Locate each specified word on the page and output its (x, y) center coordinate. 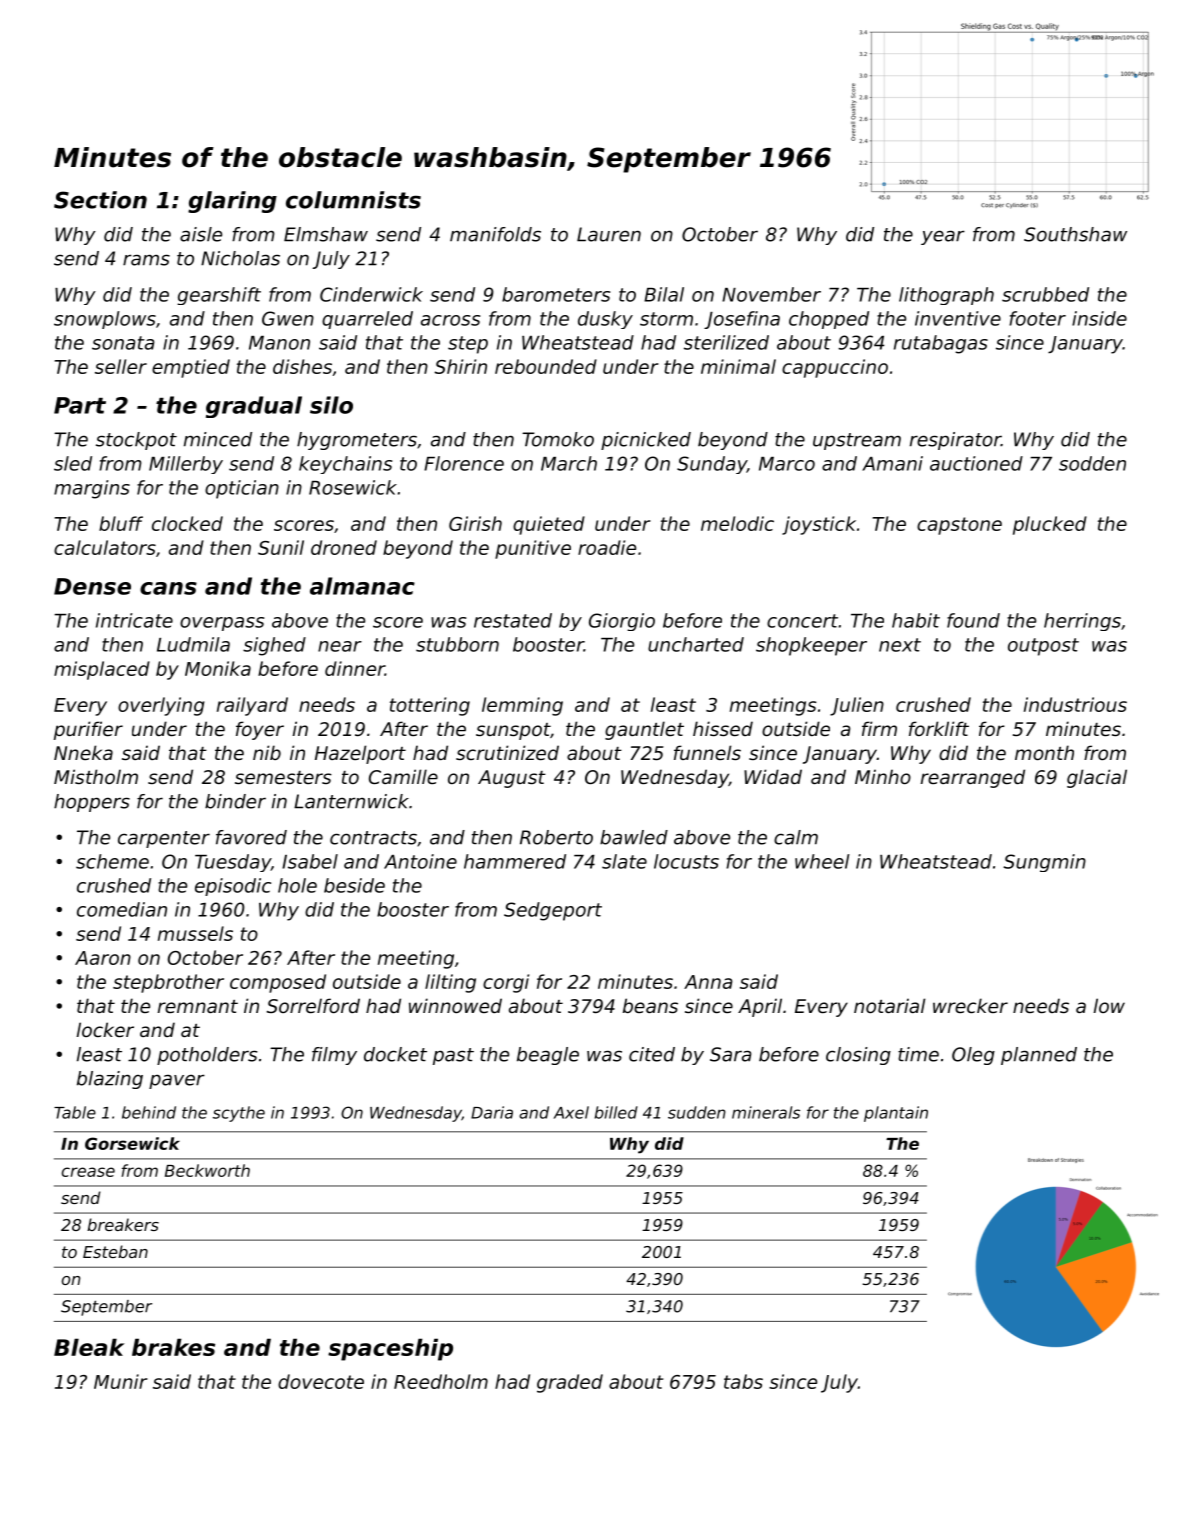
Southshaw (1075, 234)
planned (1039, 1056)
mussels (195, 933)
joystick (819, 525)
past (453, 1056)
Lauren (609, 234)
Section (100, 200)
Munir (121, 1381)
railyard (252, 706)
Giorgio (622, 622)
